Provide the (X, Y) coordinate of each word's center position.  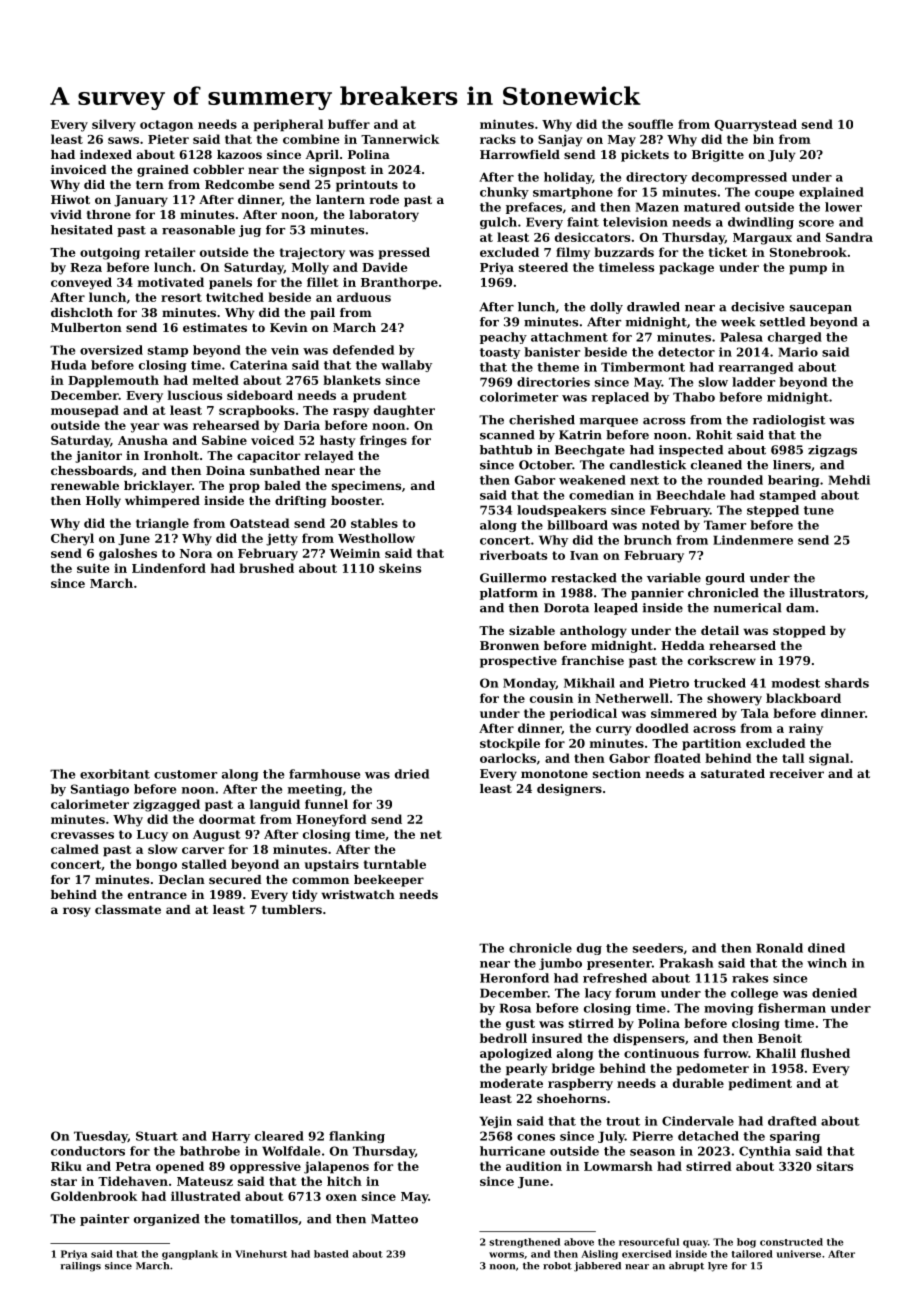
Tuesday (101, 1137)
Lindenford (169, 568)
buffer (349, 124)
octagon (166, 126)
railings (80, 1267)
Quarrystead (756, 125)
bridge (573, 1069)
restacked (584, 578)
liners (792, 465)
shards (847, 683)
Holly (103, 502)
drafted (792, 1121)
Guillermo (513, 578)
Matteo (394, 1219)
